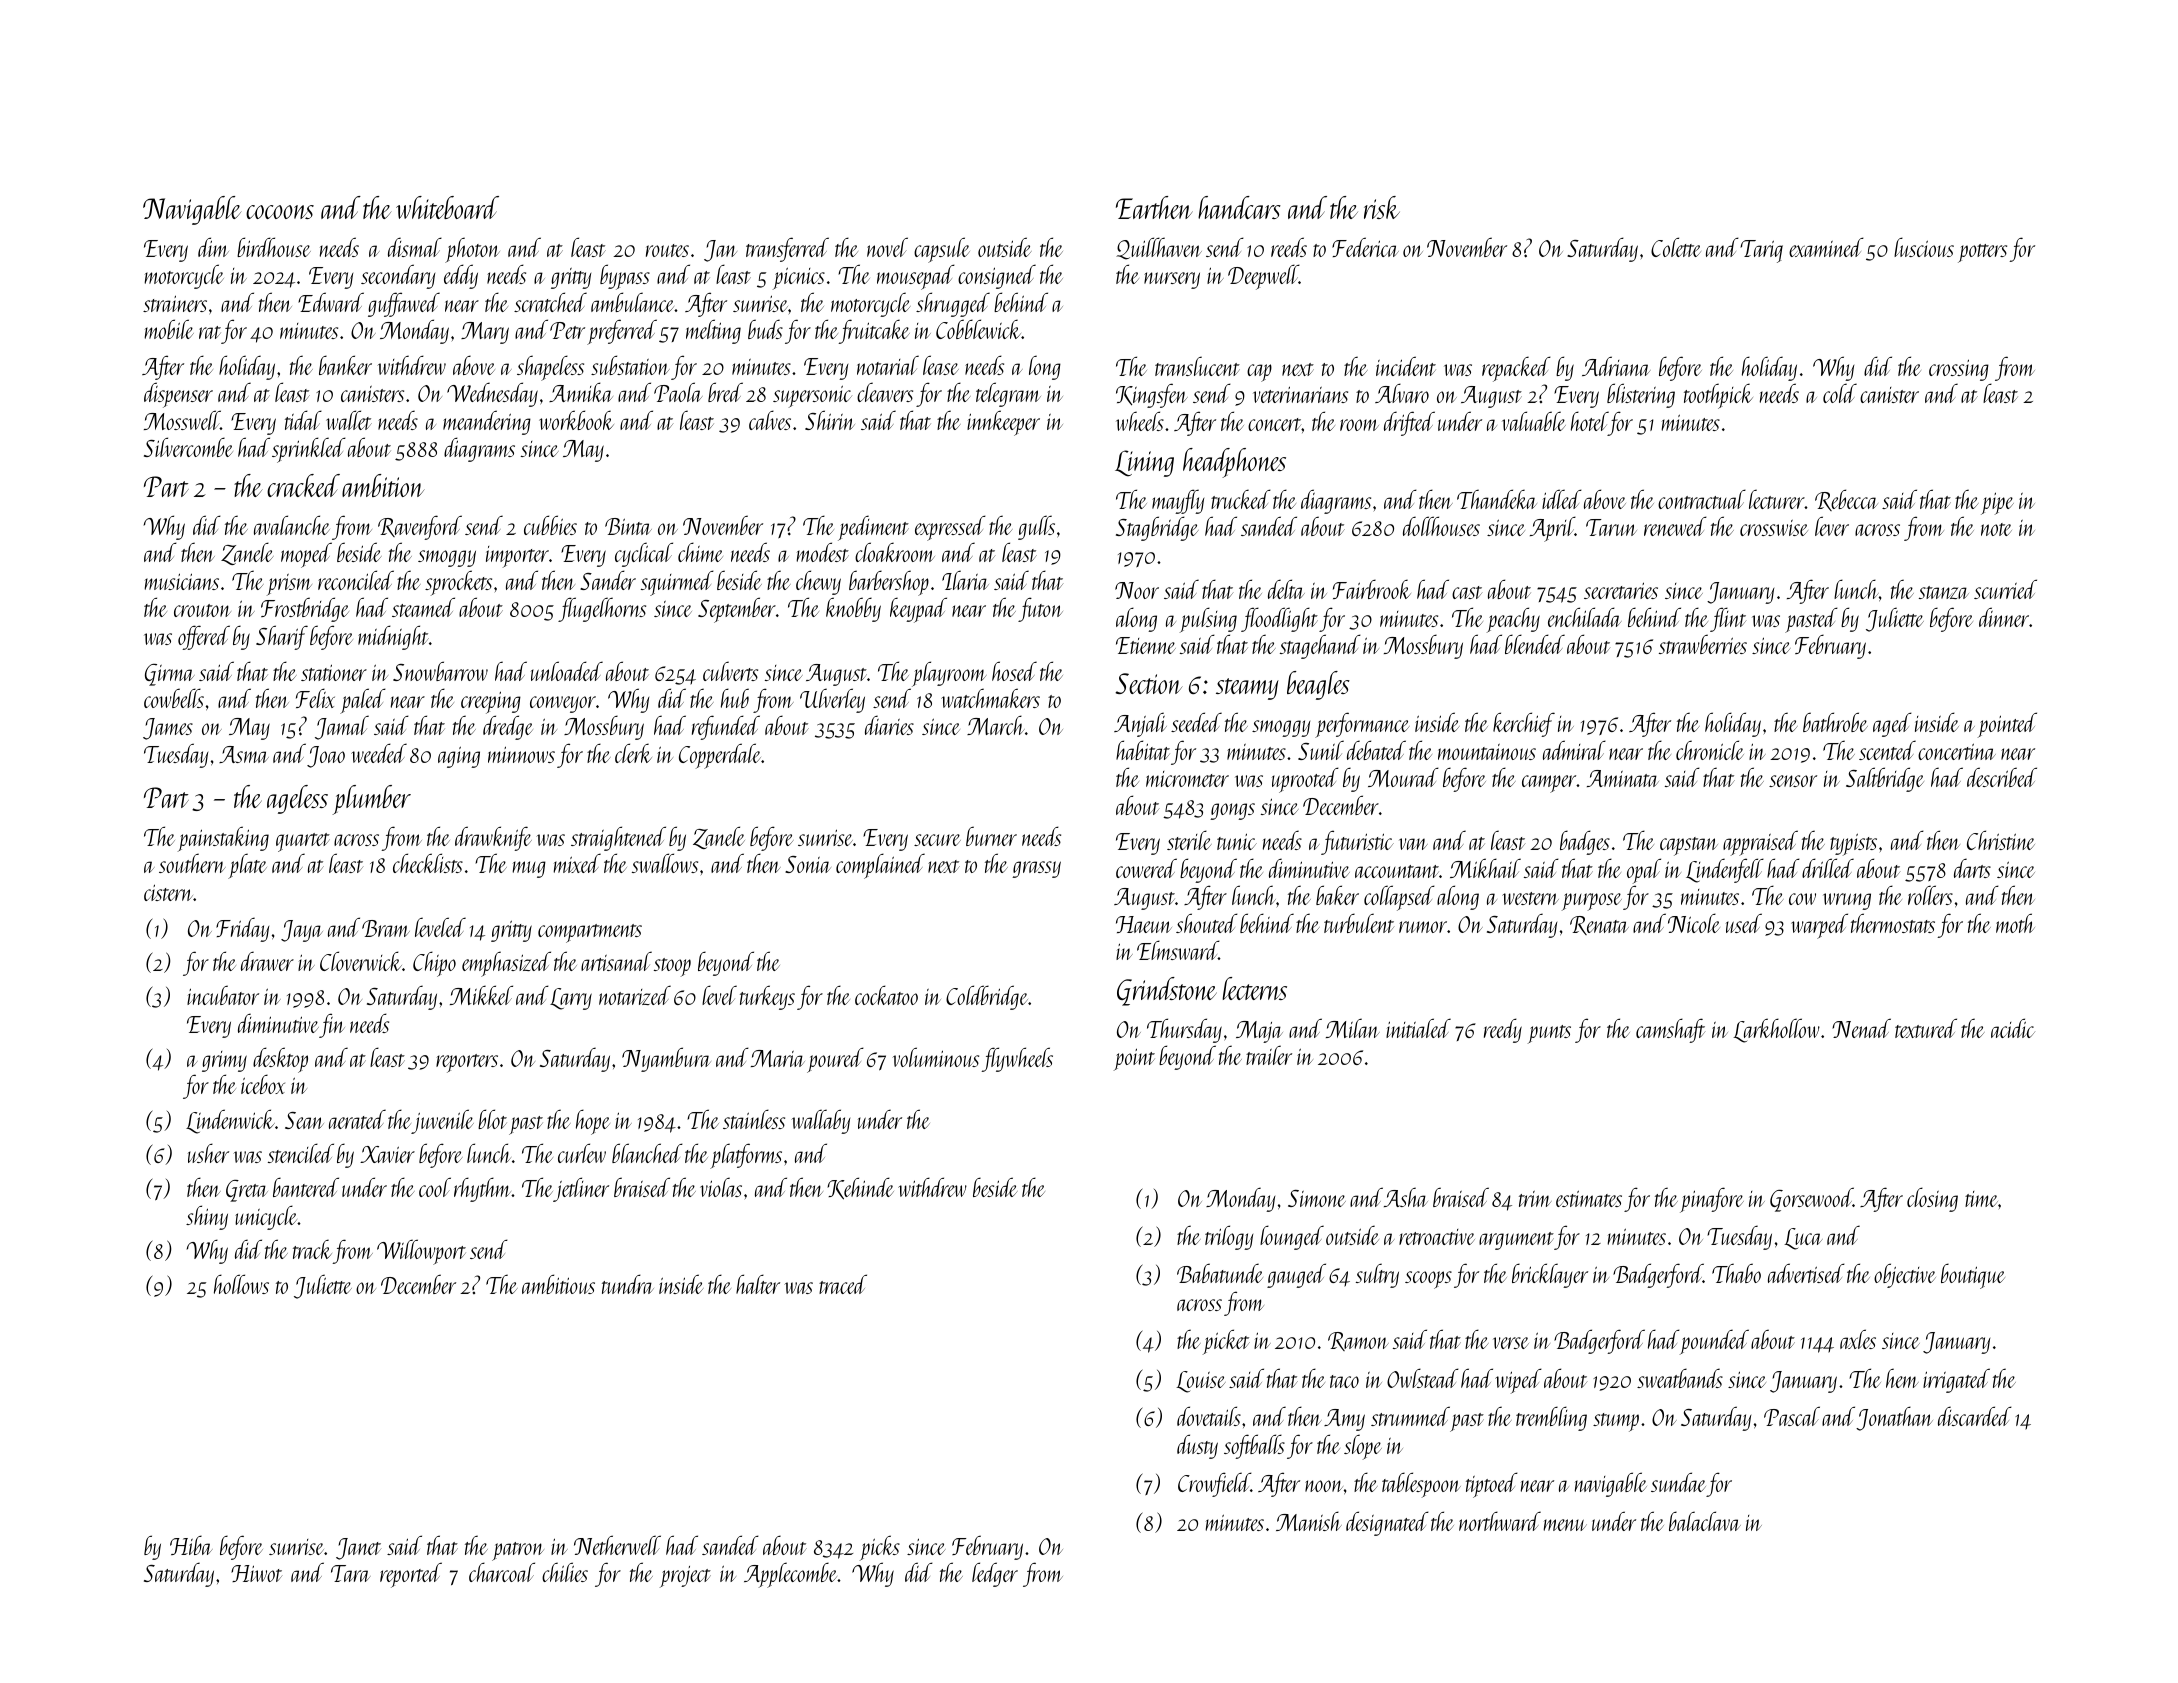 Image resolution: width=2178 pixels, height=1683 pixels. I want to click on debated, so click(1376, 750).
